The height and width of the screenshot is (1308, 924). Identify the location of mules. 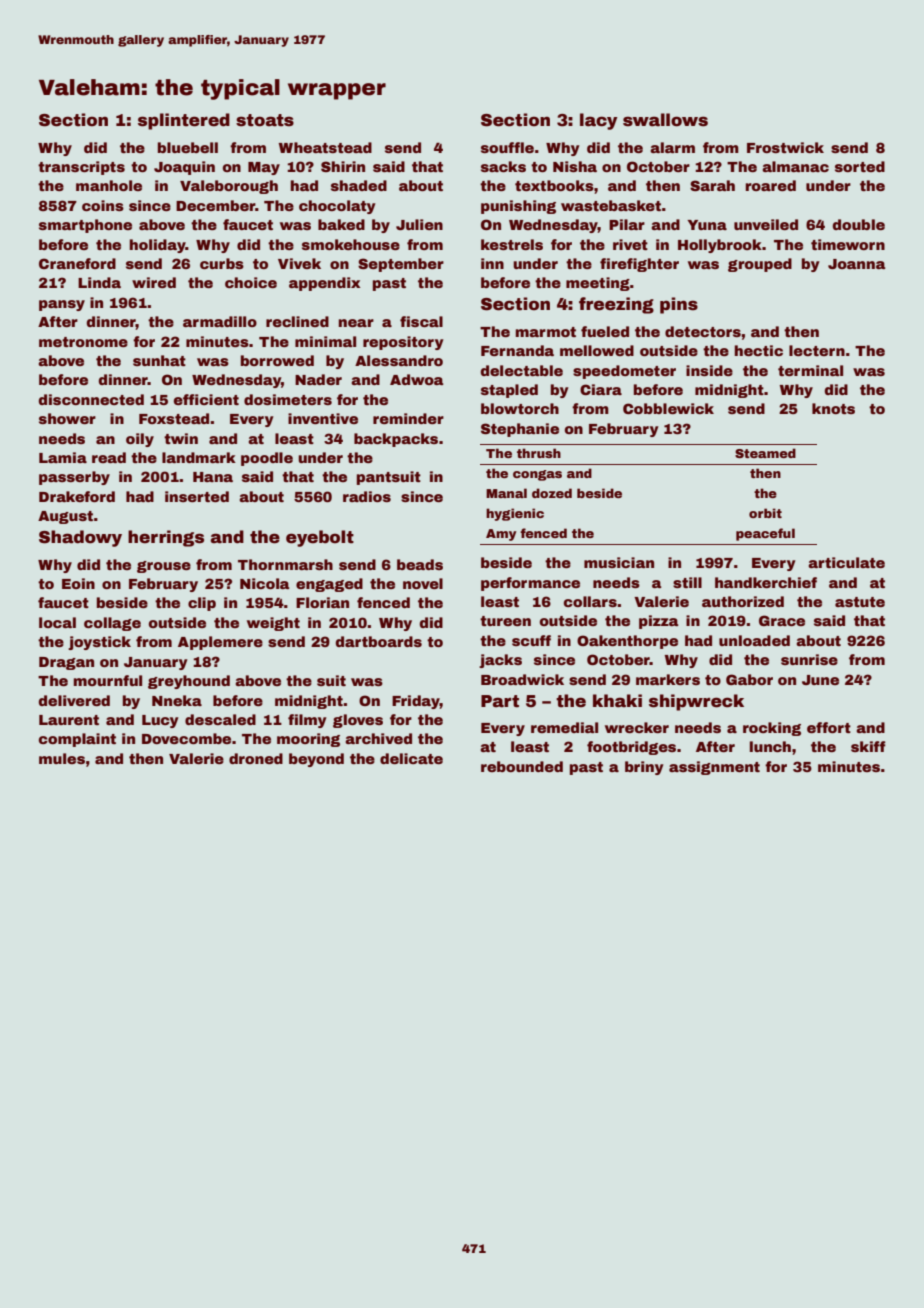
(62, 758).
